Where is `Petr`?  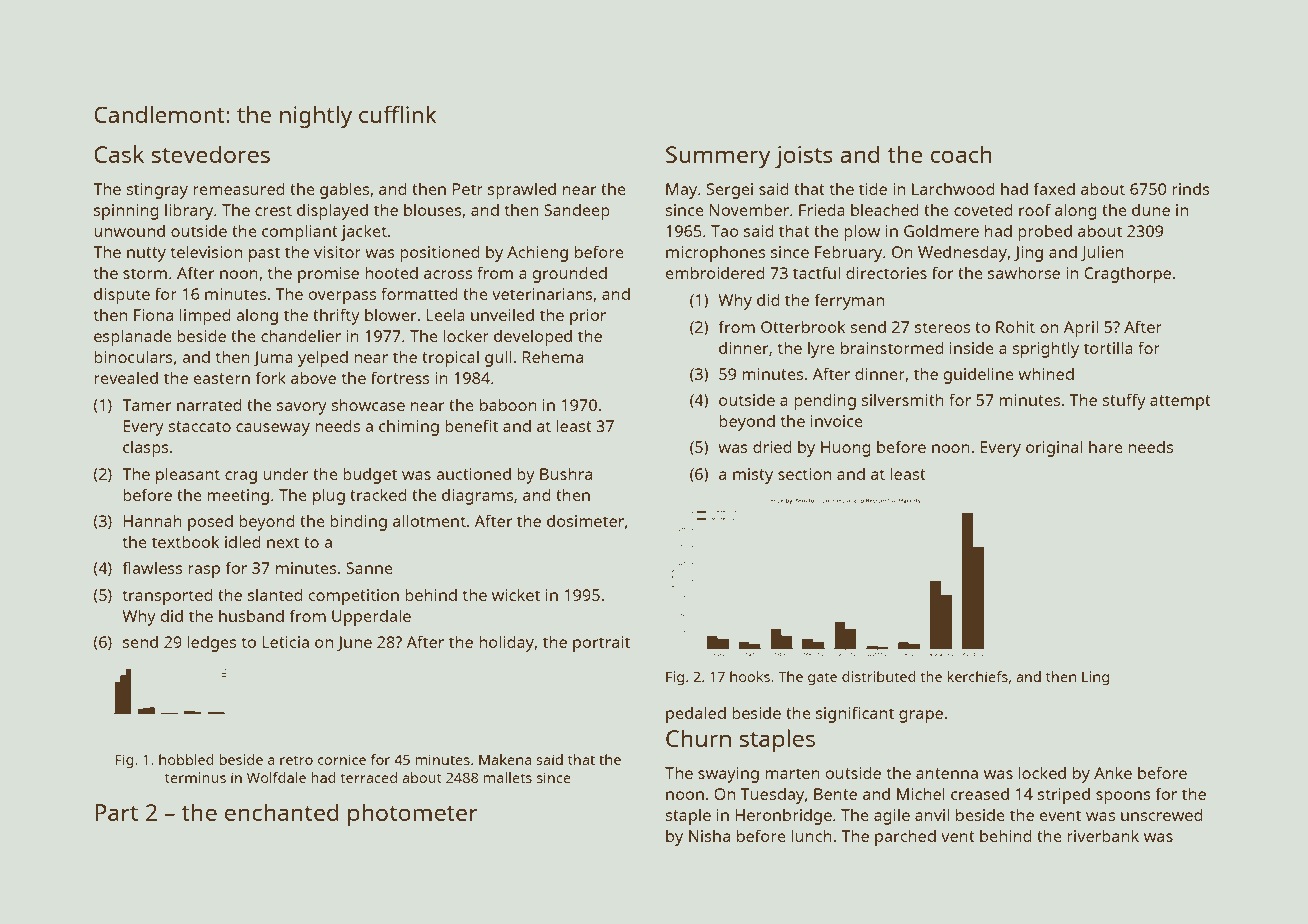 Petr is located at coordinates (468, 189).
